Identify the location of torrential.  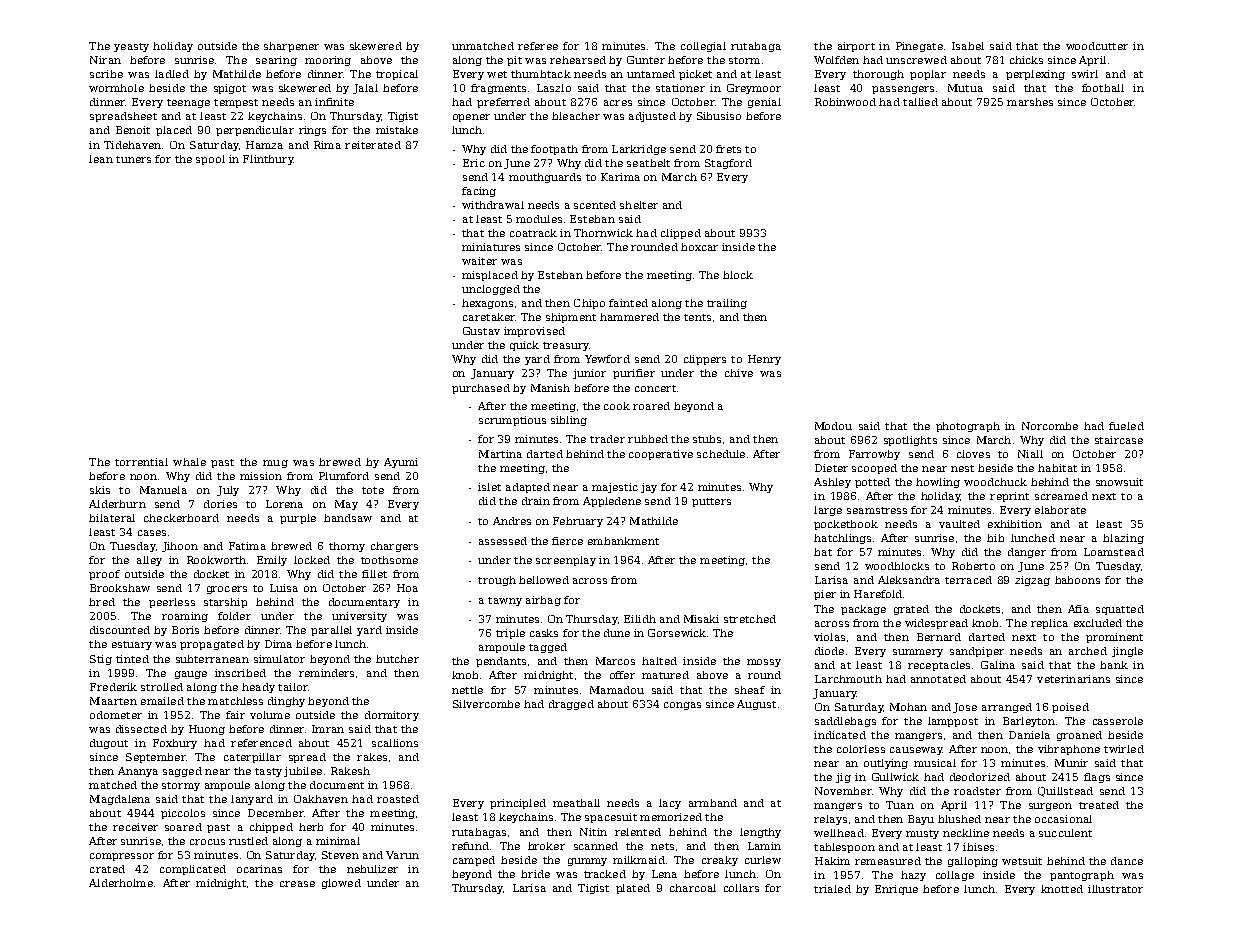
(141, 462).
